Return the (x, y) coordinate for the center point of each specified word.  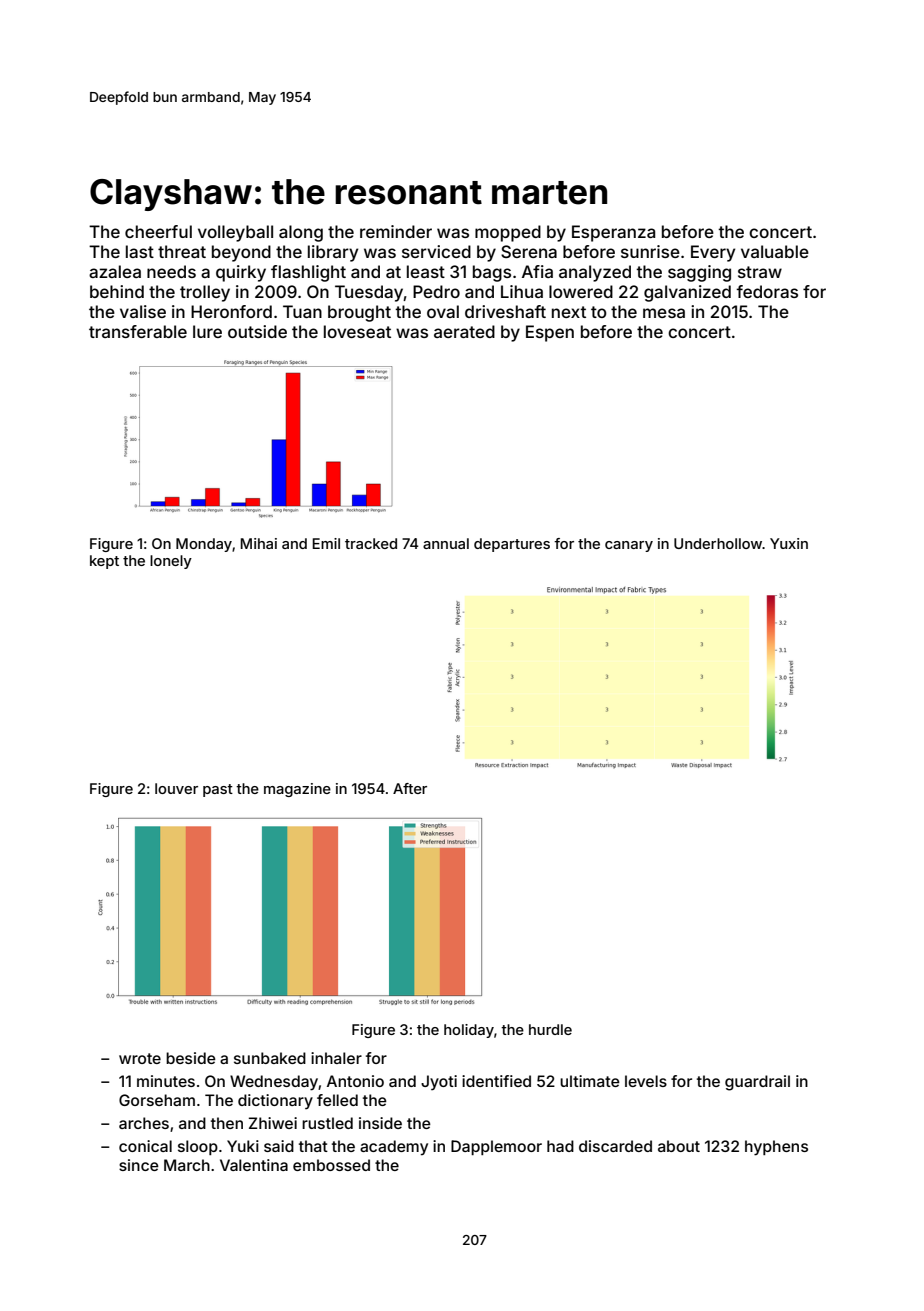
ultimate (590, 1081)
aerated (464, 331)
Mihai (259, 543)
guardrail (757, 1083)
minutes (166, 1081)
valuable (775, 251)
